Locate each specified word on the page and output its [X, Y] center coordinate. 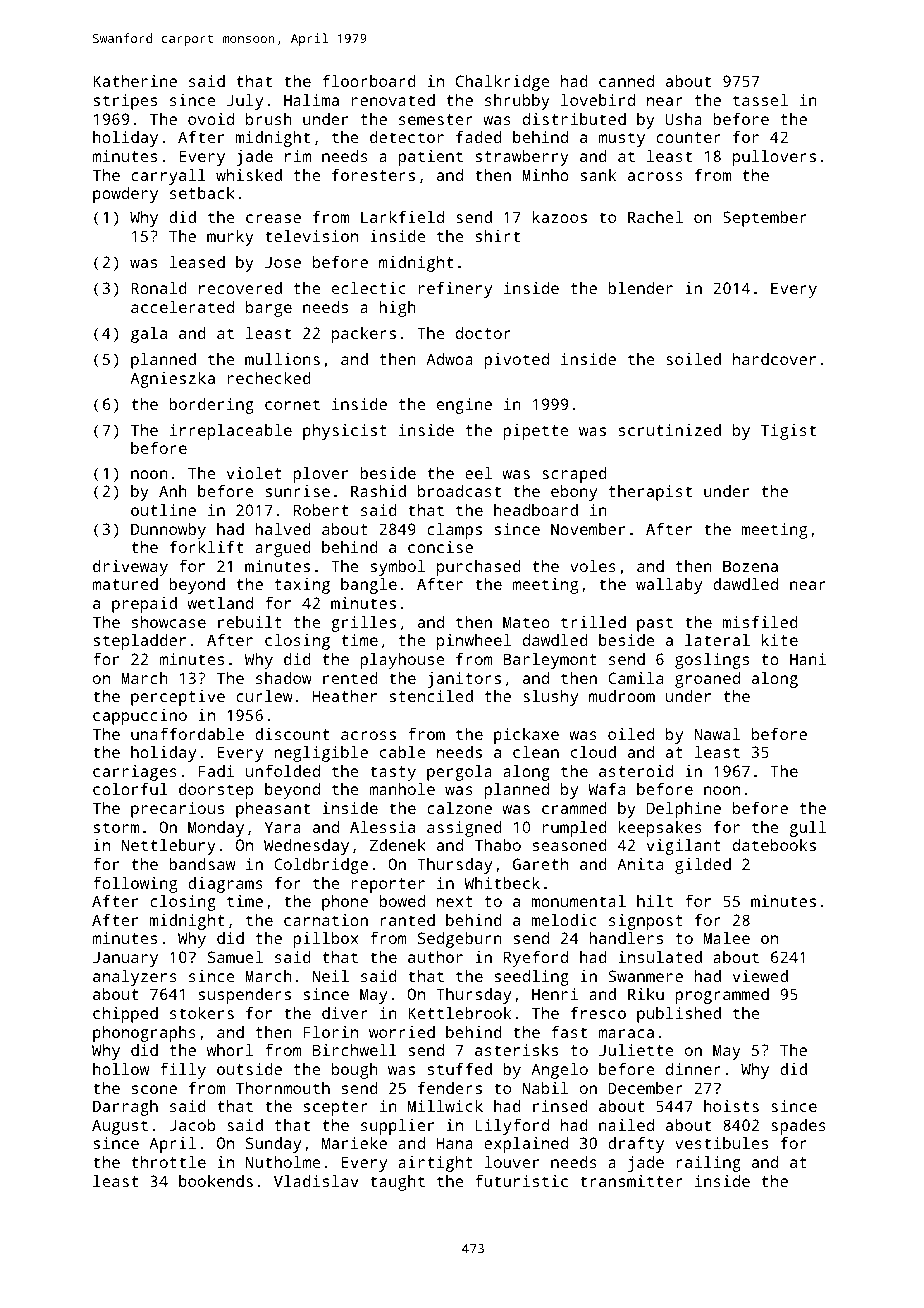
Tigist [788, 432]
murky [230, 238]
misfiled [760, 622]
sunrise [297, 491]
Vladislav [316, 1181]
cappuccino [140, 717]
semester [436, 119]
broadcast [459, 491]
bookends [216, 1181]
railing [708, 1164]
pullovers [774, 158]
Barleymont [550, 661]
